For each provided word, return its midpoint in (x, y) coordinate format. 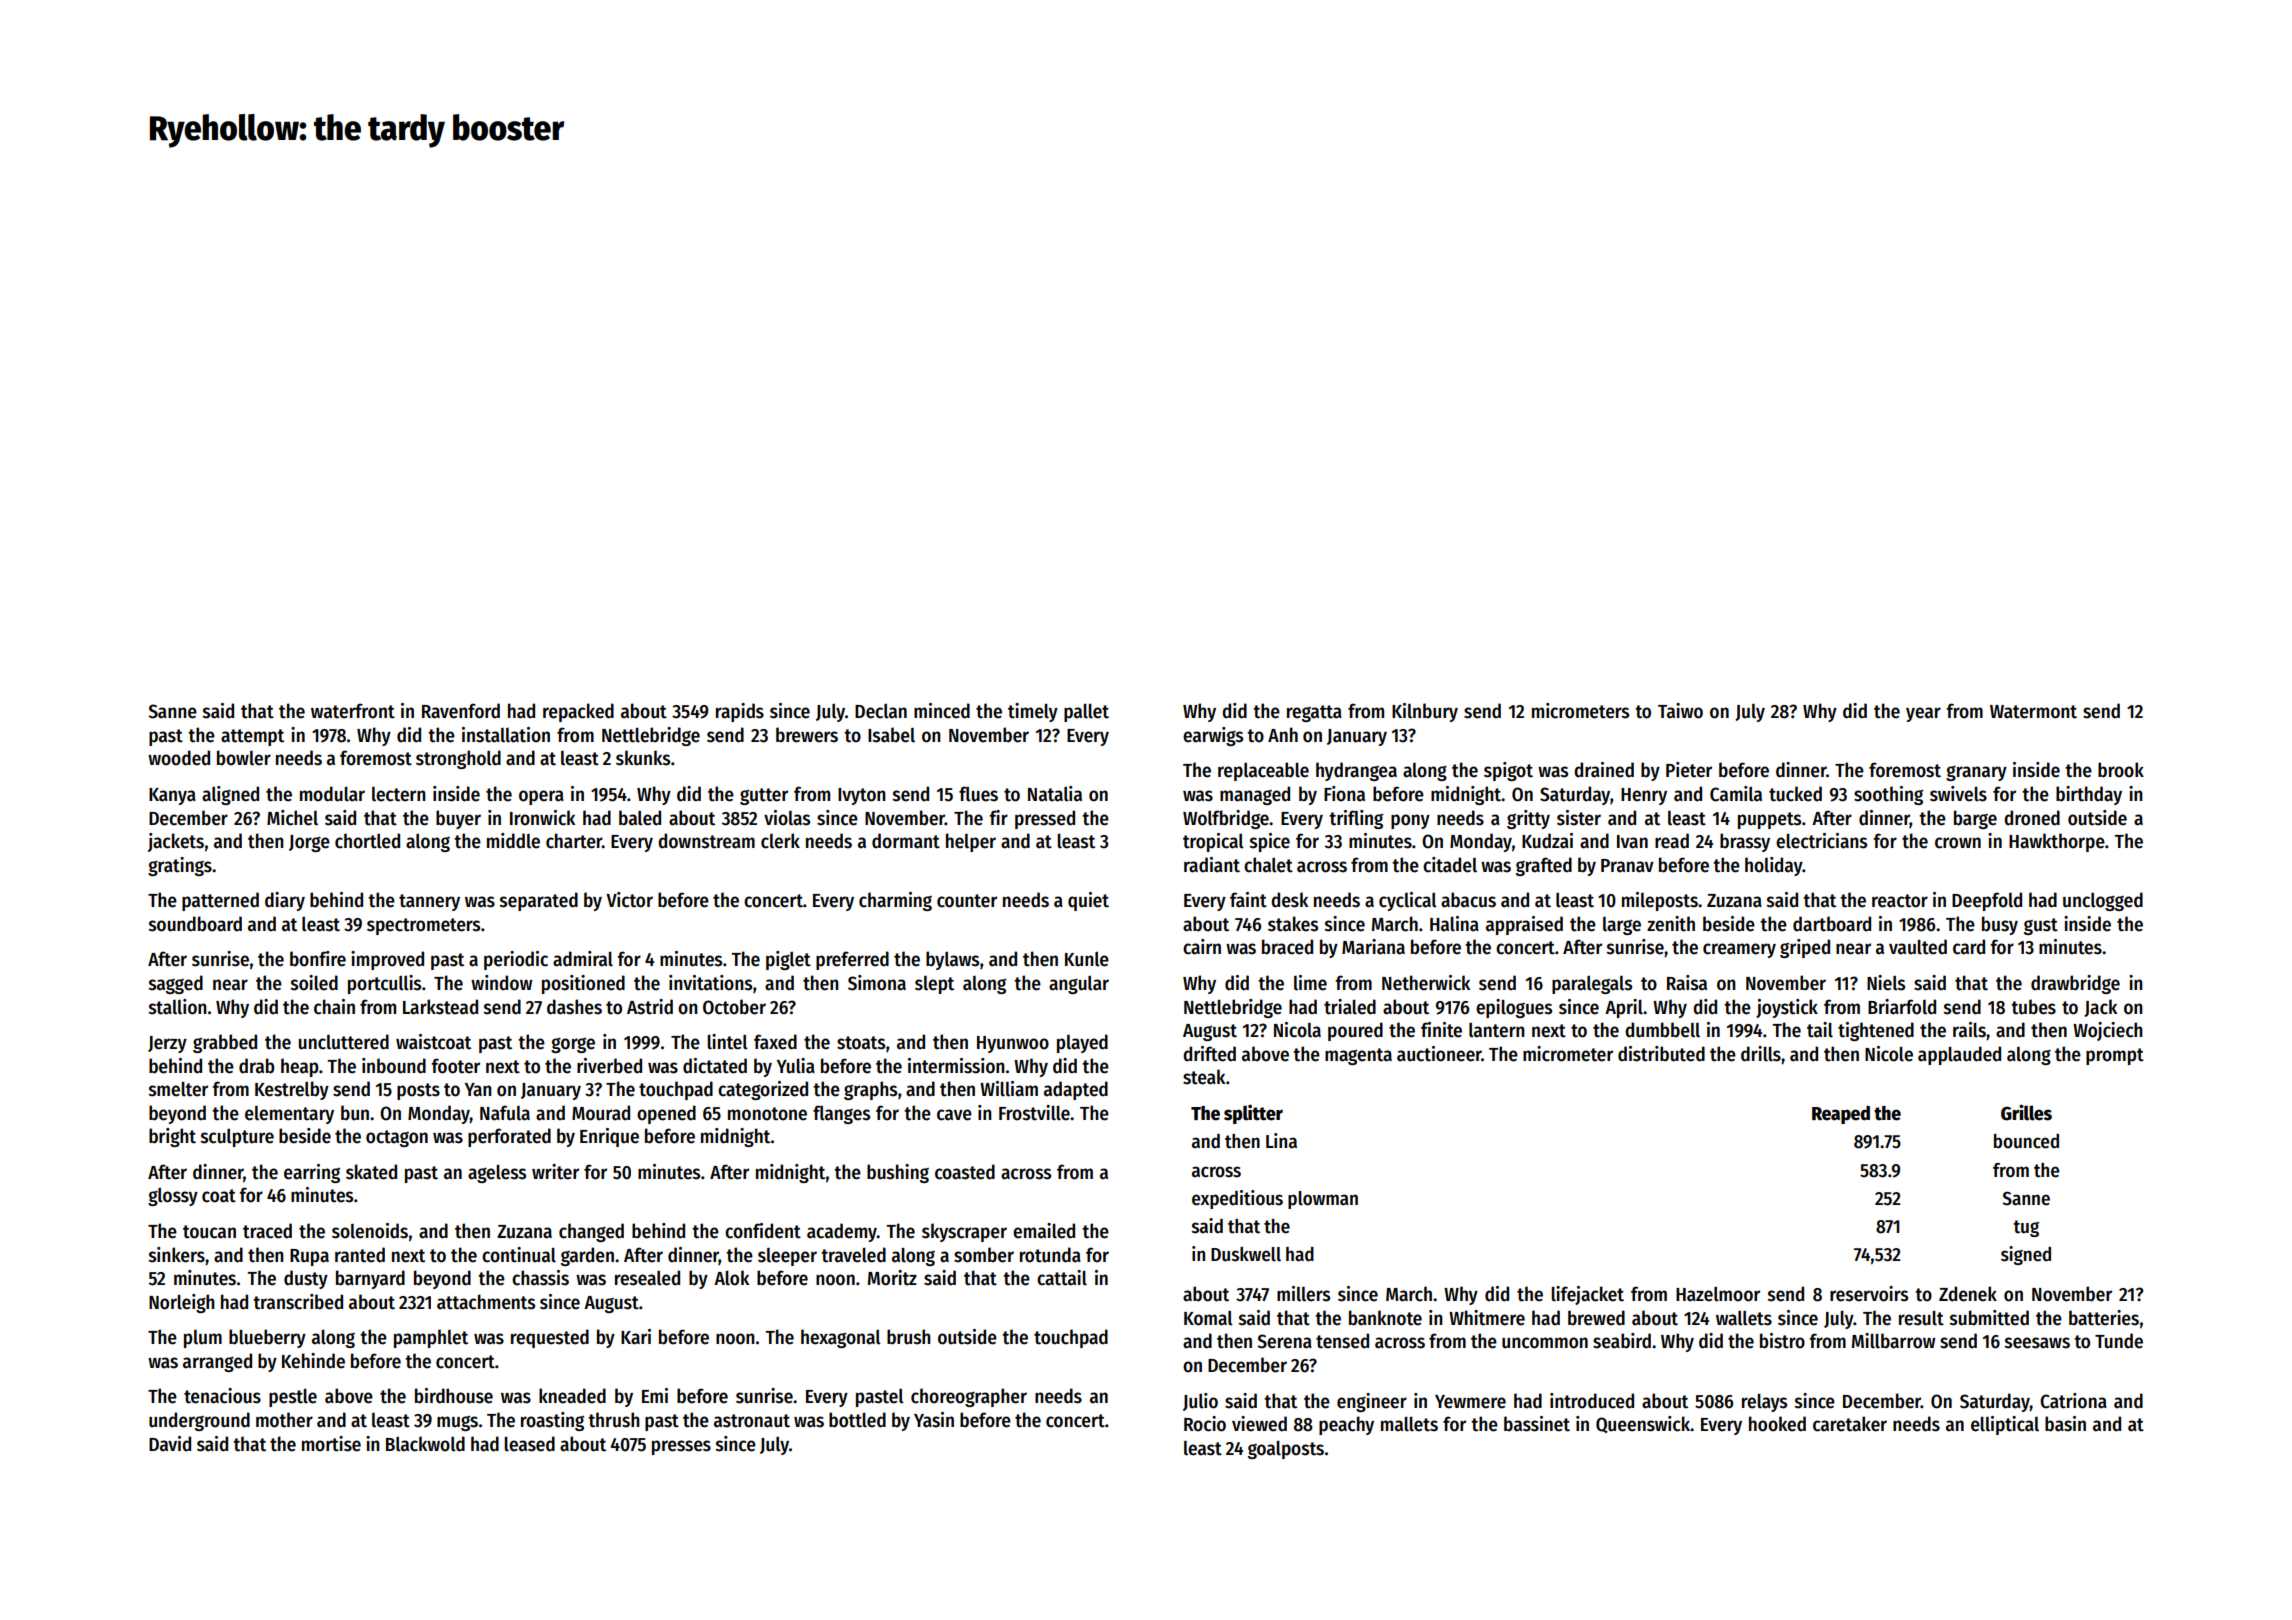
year (1923, 714)
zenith (1671, 924)
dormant (906, 841)
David (170, 1444)
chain (334, 1007)
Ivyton (862, 796)
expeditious (1237, 1199)
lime (1310, 983)
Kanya (172, 796)
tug (2026, 1228)
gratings (180, 866)
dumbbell (1662, 1030)
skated (371, 1172)
